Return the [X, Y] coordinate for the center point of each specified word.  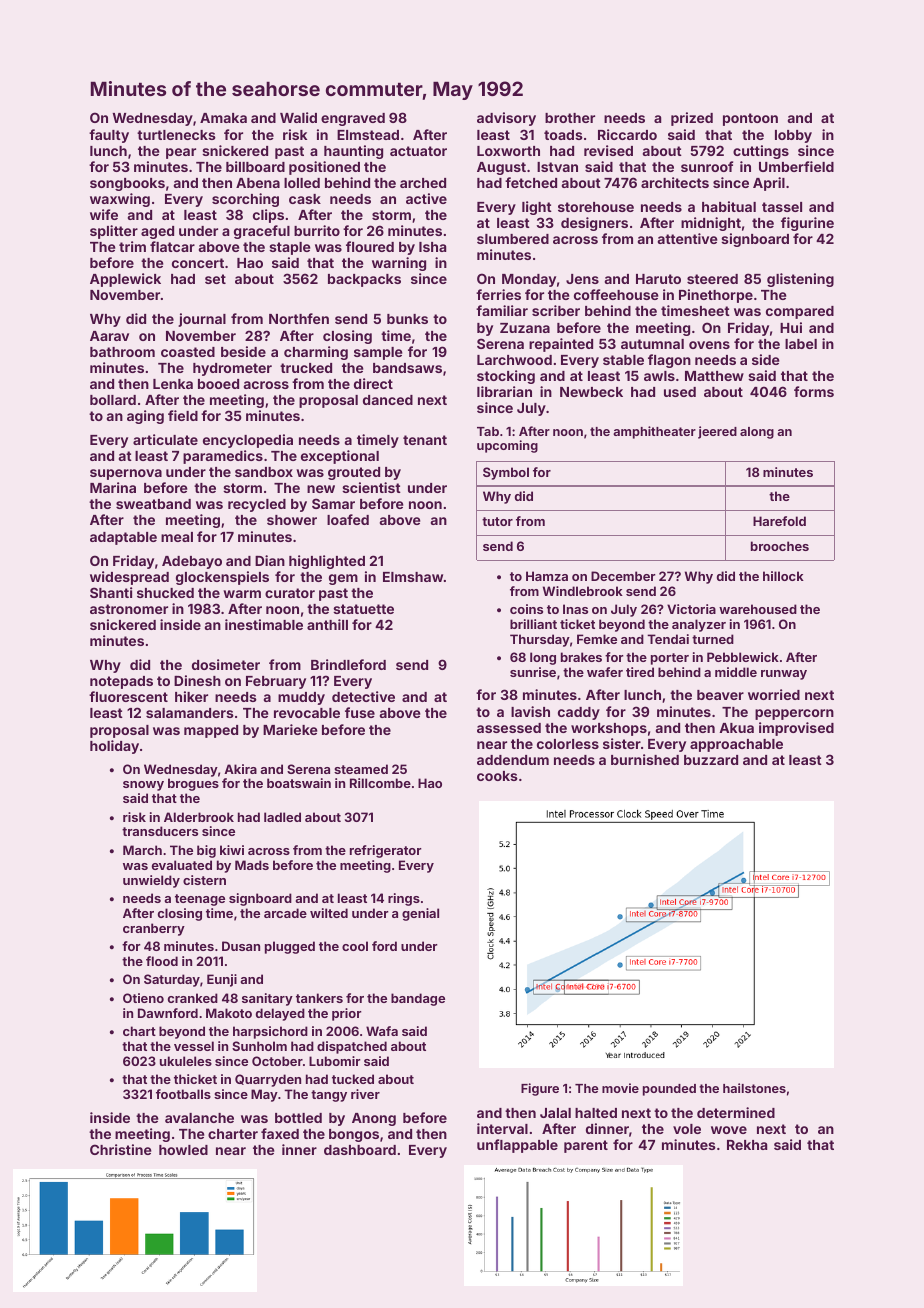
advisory [506, 119]
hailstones [754, 1088]
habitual [729, 206]
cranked [193, 998]
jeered [717, 432]
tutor [497, 521]
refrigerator [386, 851]
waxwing [120, 200]
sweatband [153, 504]
